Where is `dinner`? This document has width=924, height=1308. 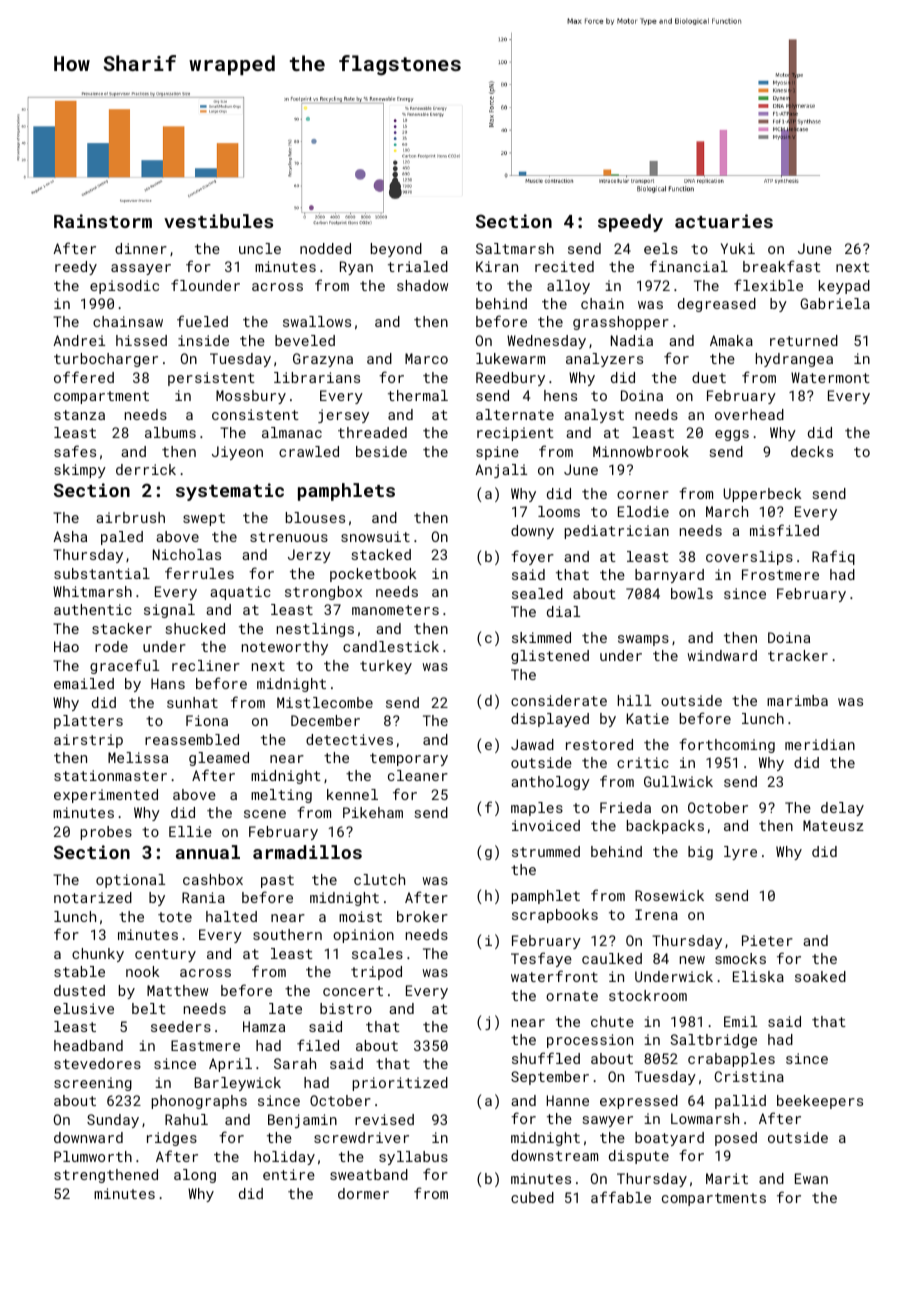 dinner is located at coordinates (141, 248).
